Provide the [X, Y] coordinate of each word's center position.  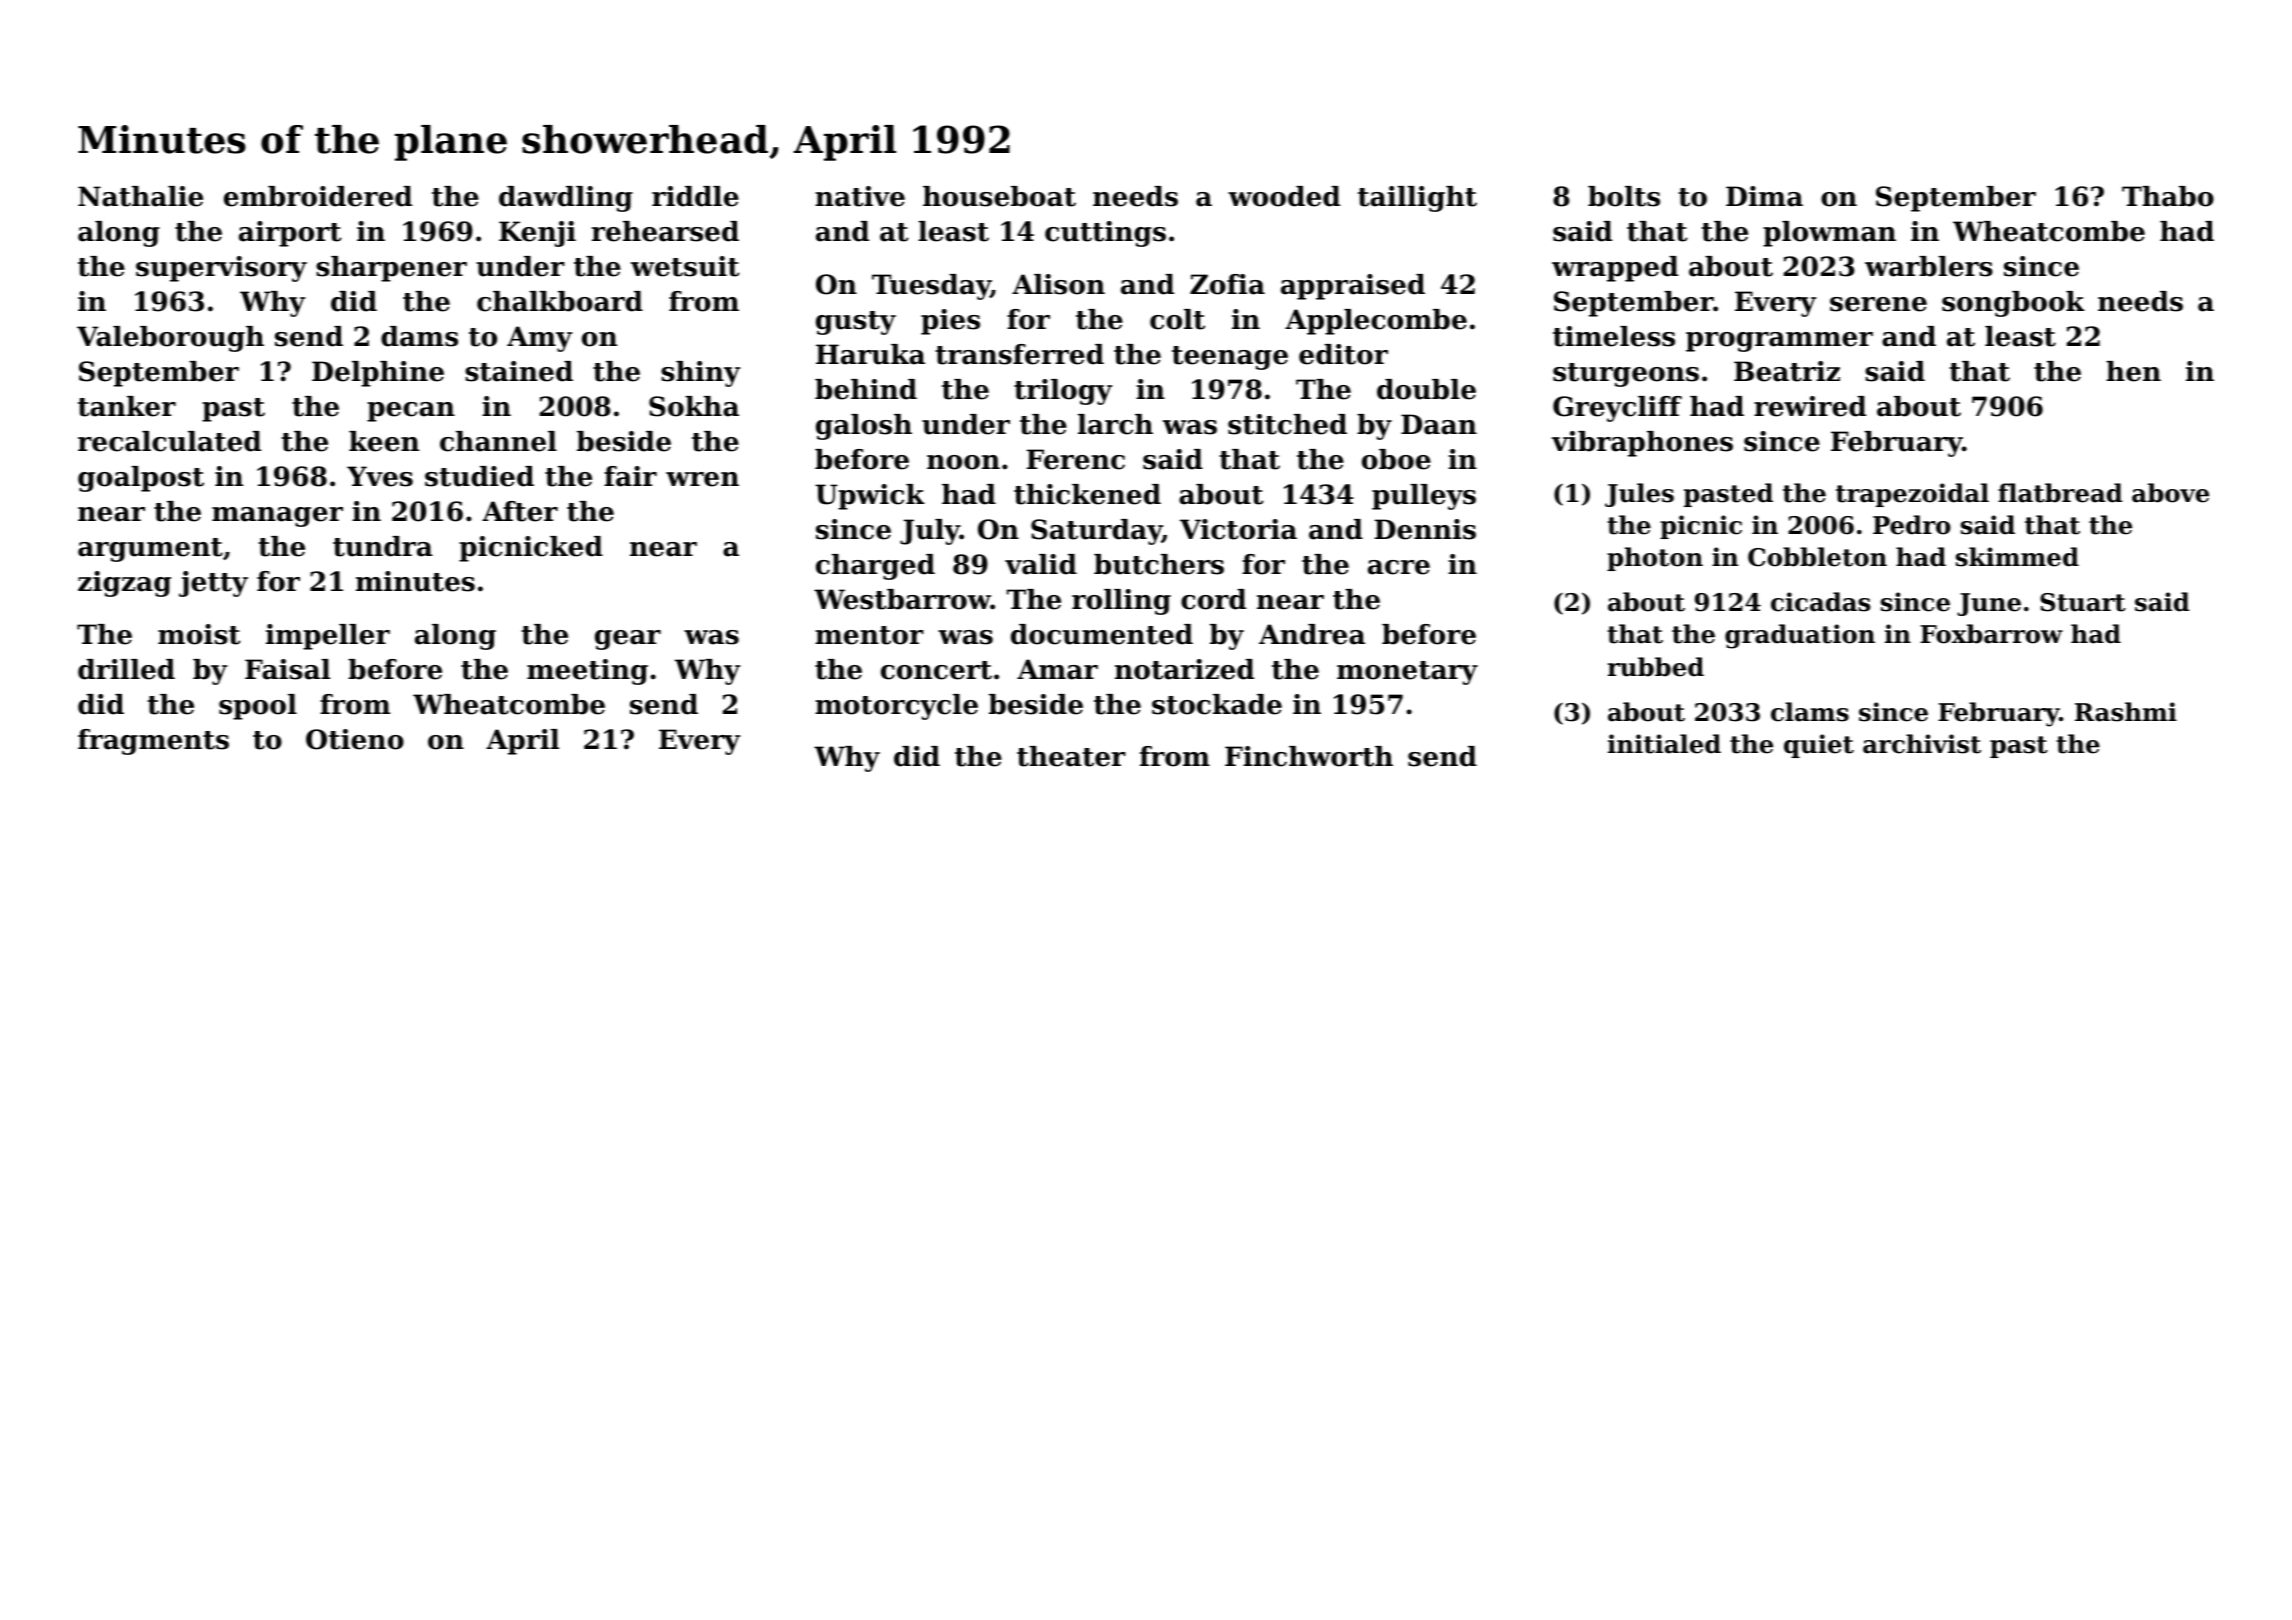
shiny [700, 374]
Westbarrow [902, 599]
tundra [383, 546]
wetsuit [685, 266]
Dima [1764, 196]
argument [150, 550]
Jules [1639, 495]
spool [258, 707]
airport [290, 234]
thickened [1087, 494]
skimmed [2017, 557]
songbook [2013, 304]
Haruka [870, 354]
